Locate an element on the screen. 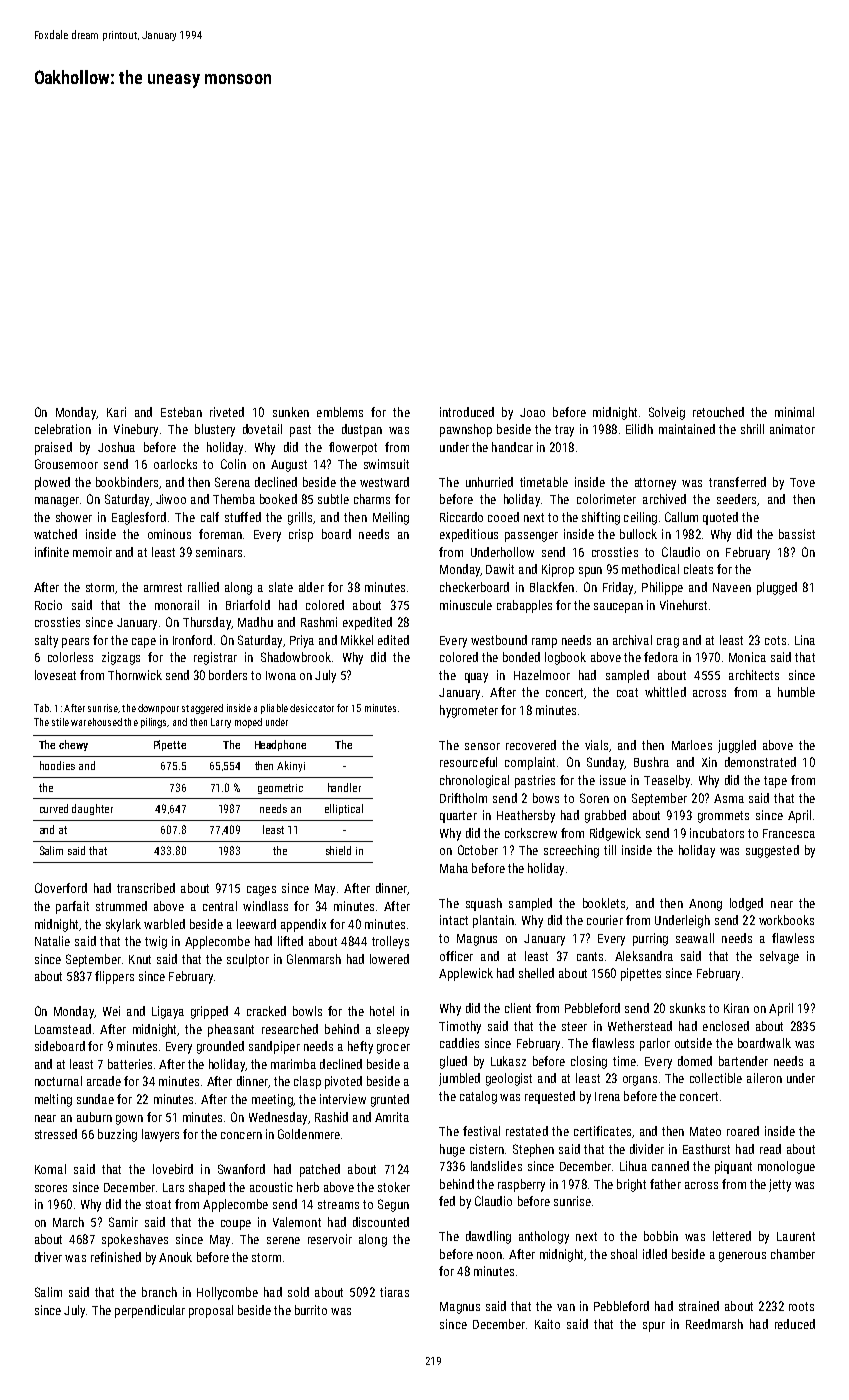  bassist is located at coordinates (797, 534).
